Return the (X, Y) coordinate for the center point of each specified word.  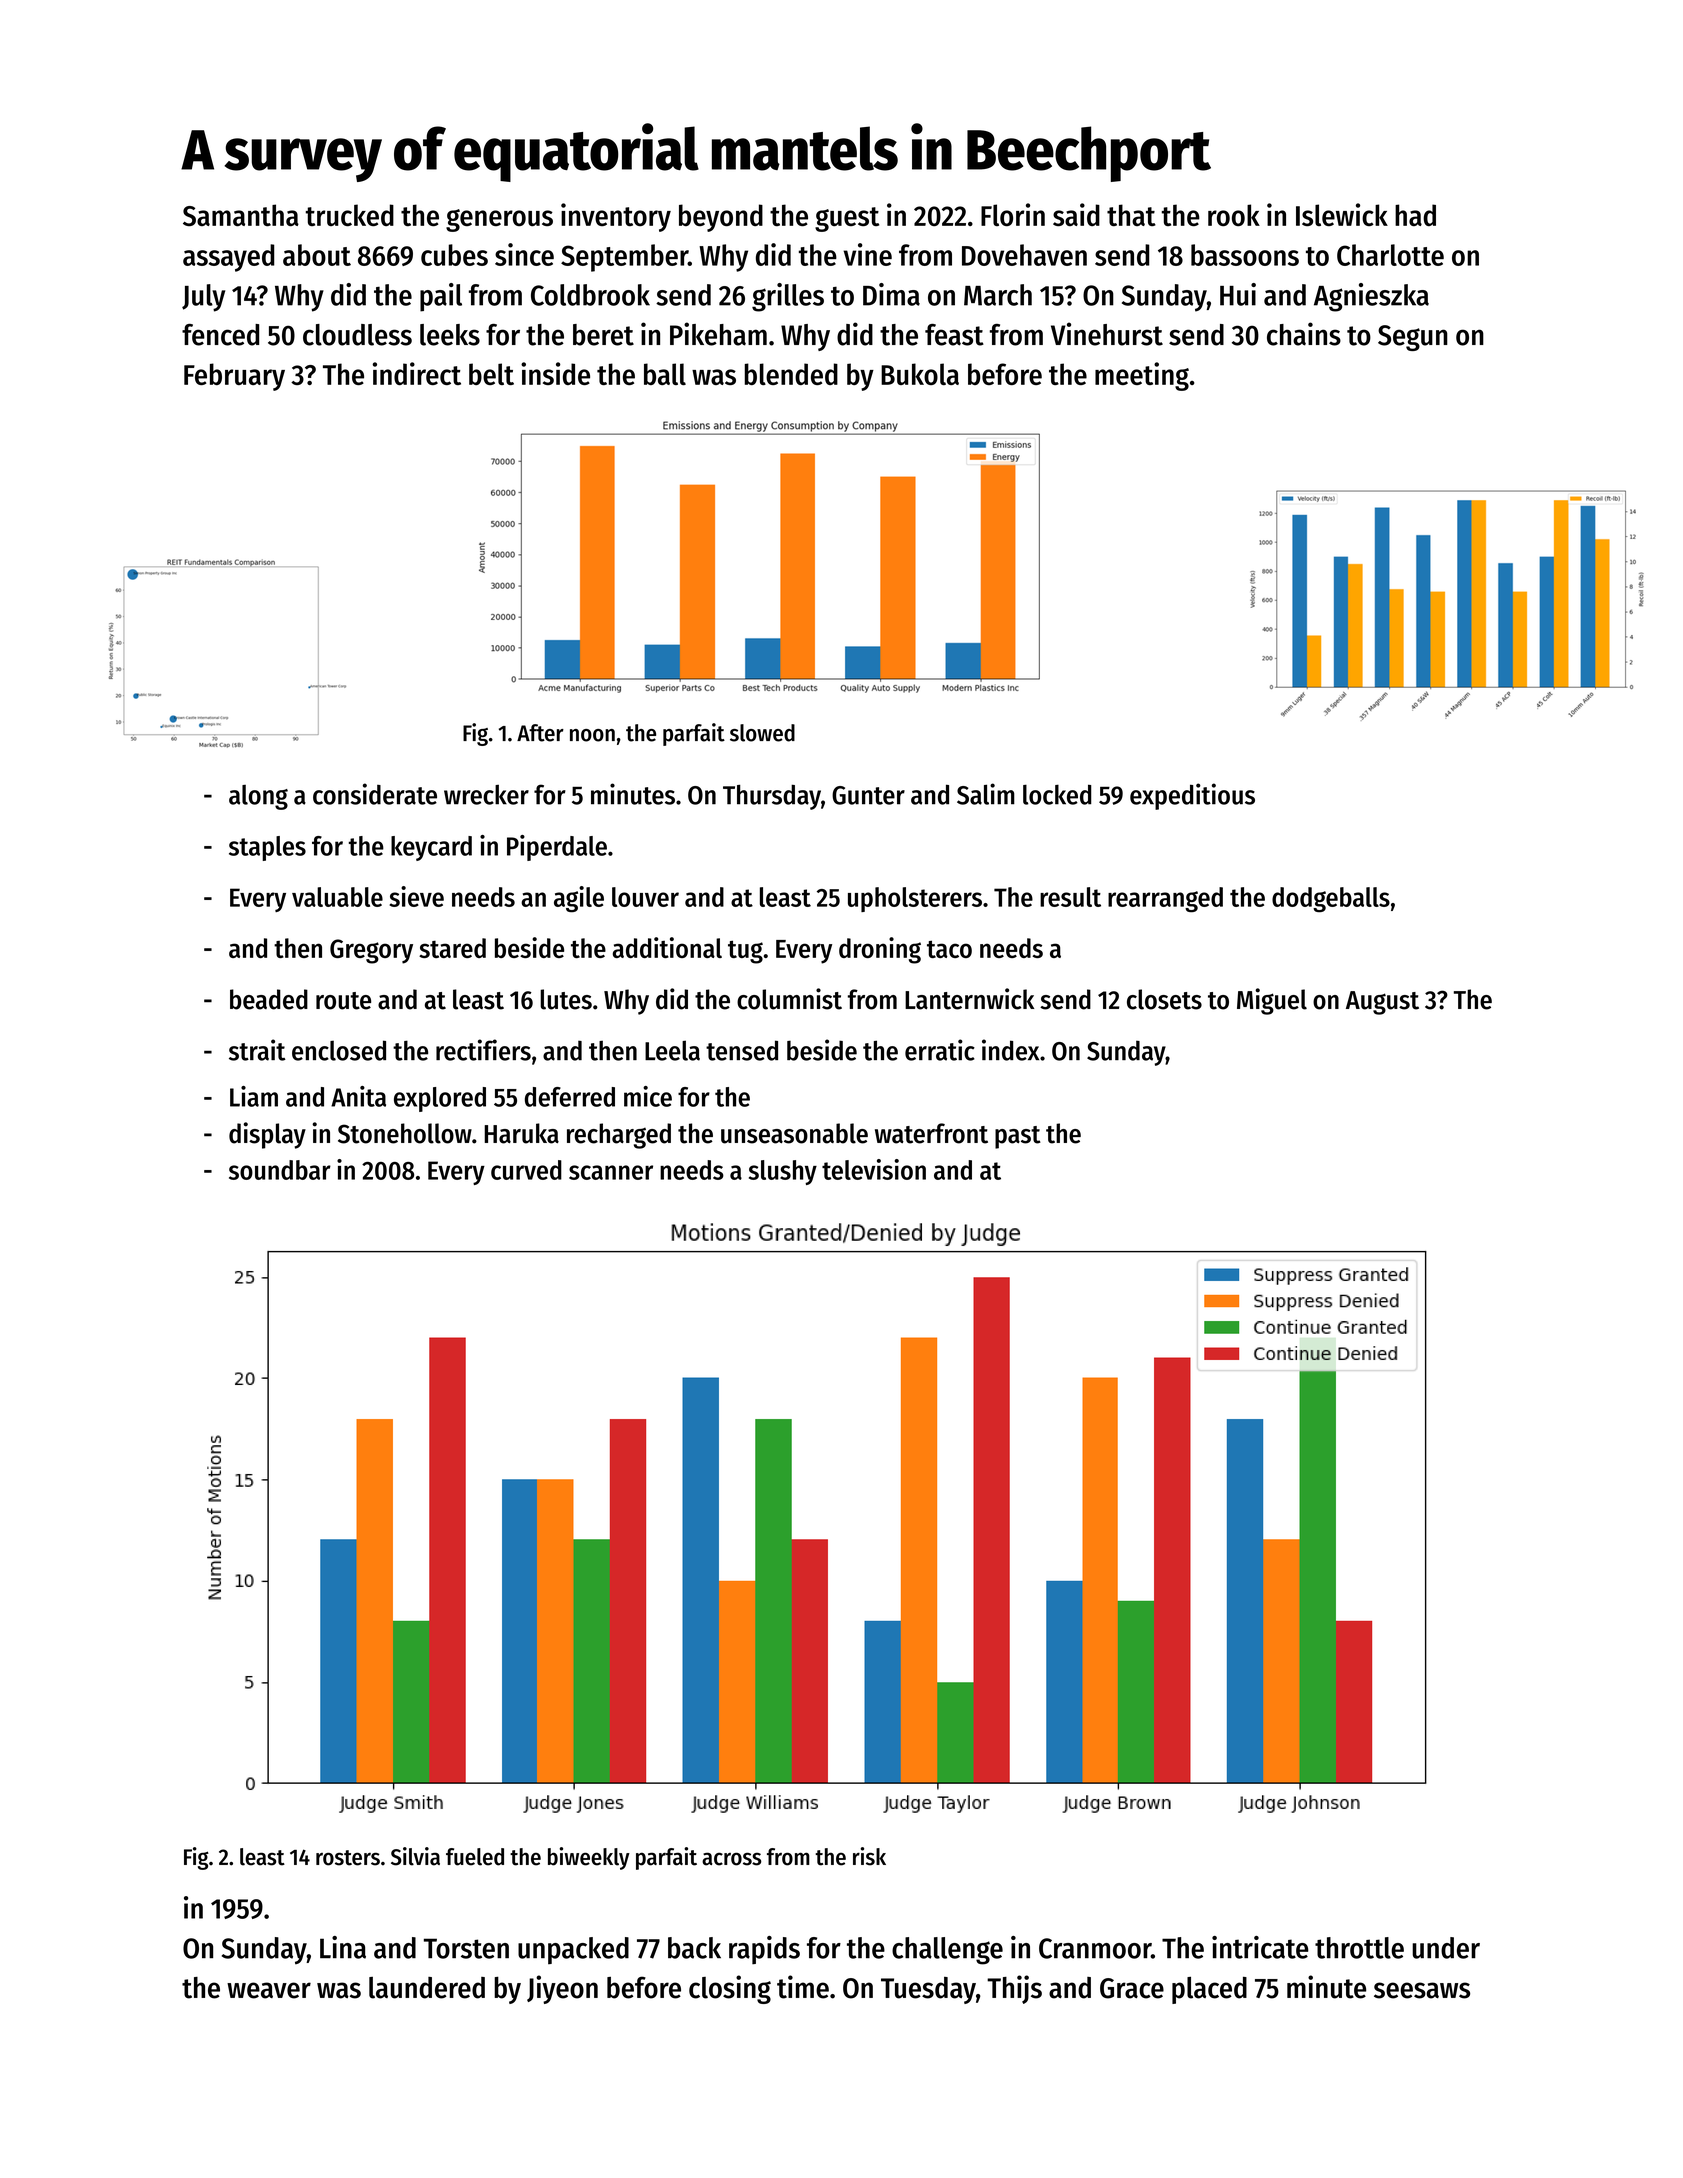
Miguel (1272, 1001)
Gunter (868, 795)
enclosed (339, 1050)
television (874, 1169)
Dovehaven (1024, 255)
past (1018, 1137)
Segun (1413, 338)
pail (441, 297)
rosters (348, 1858)
